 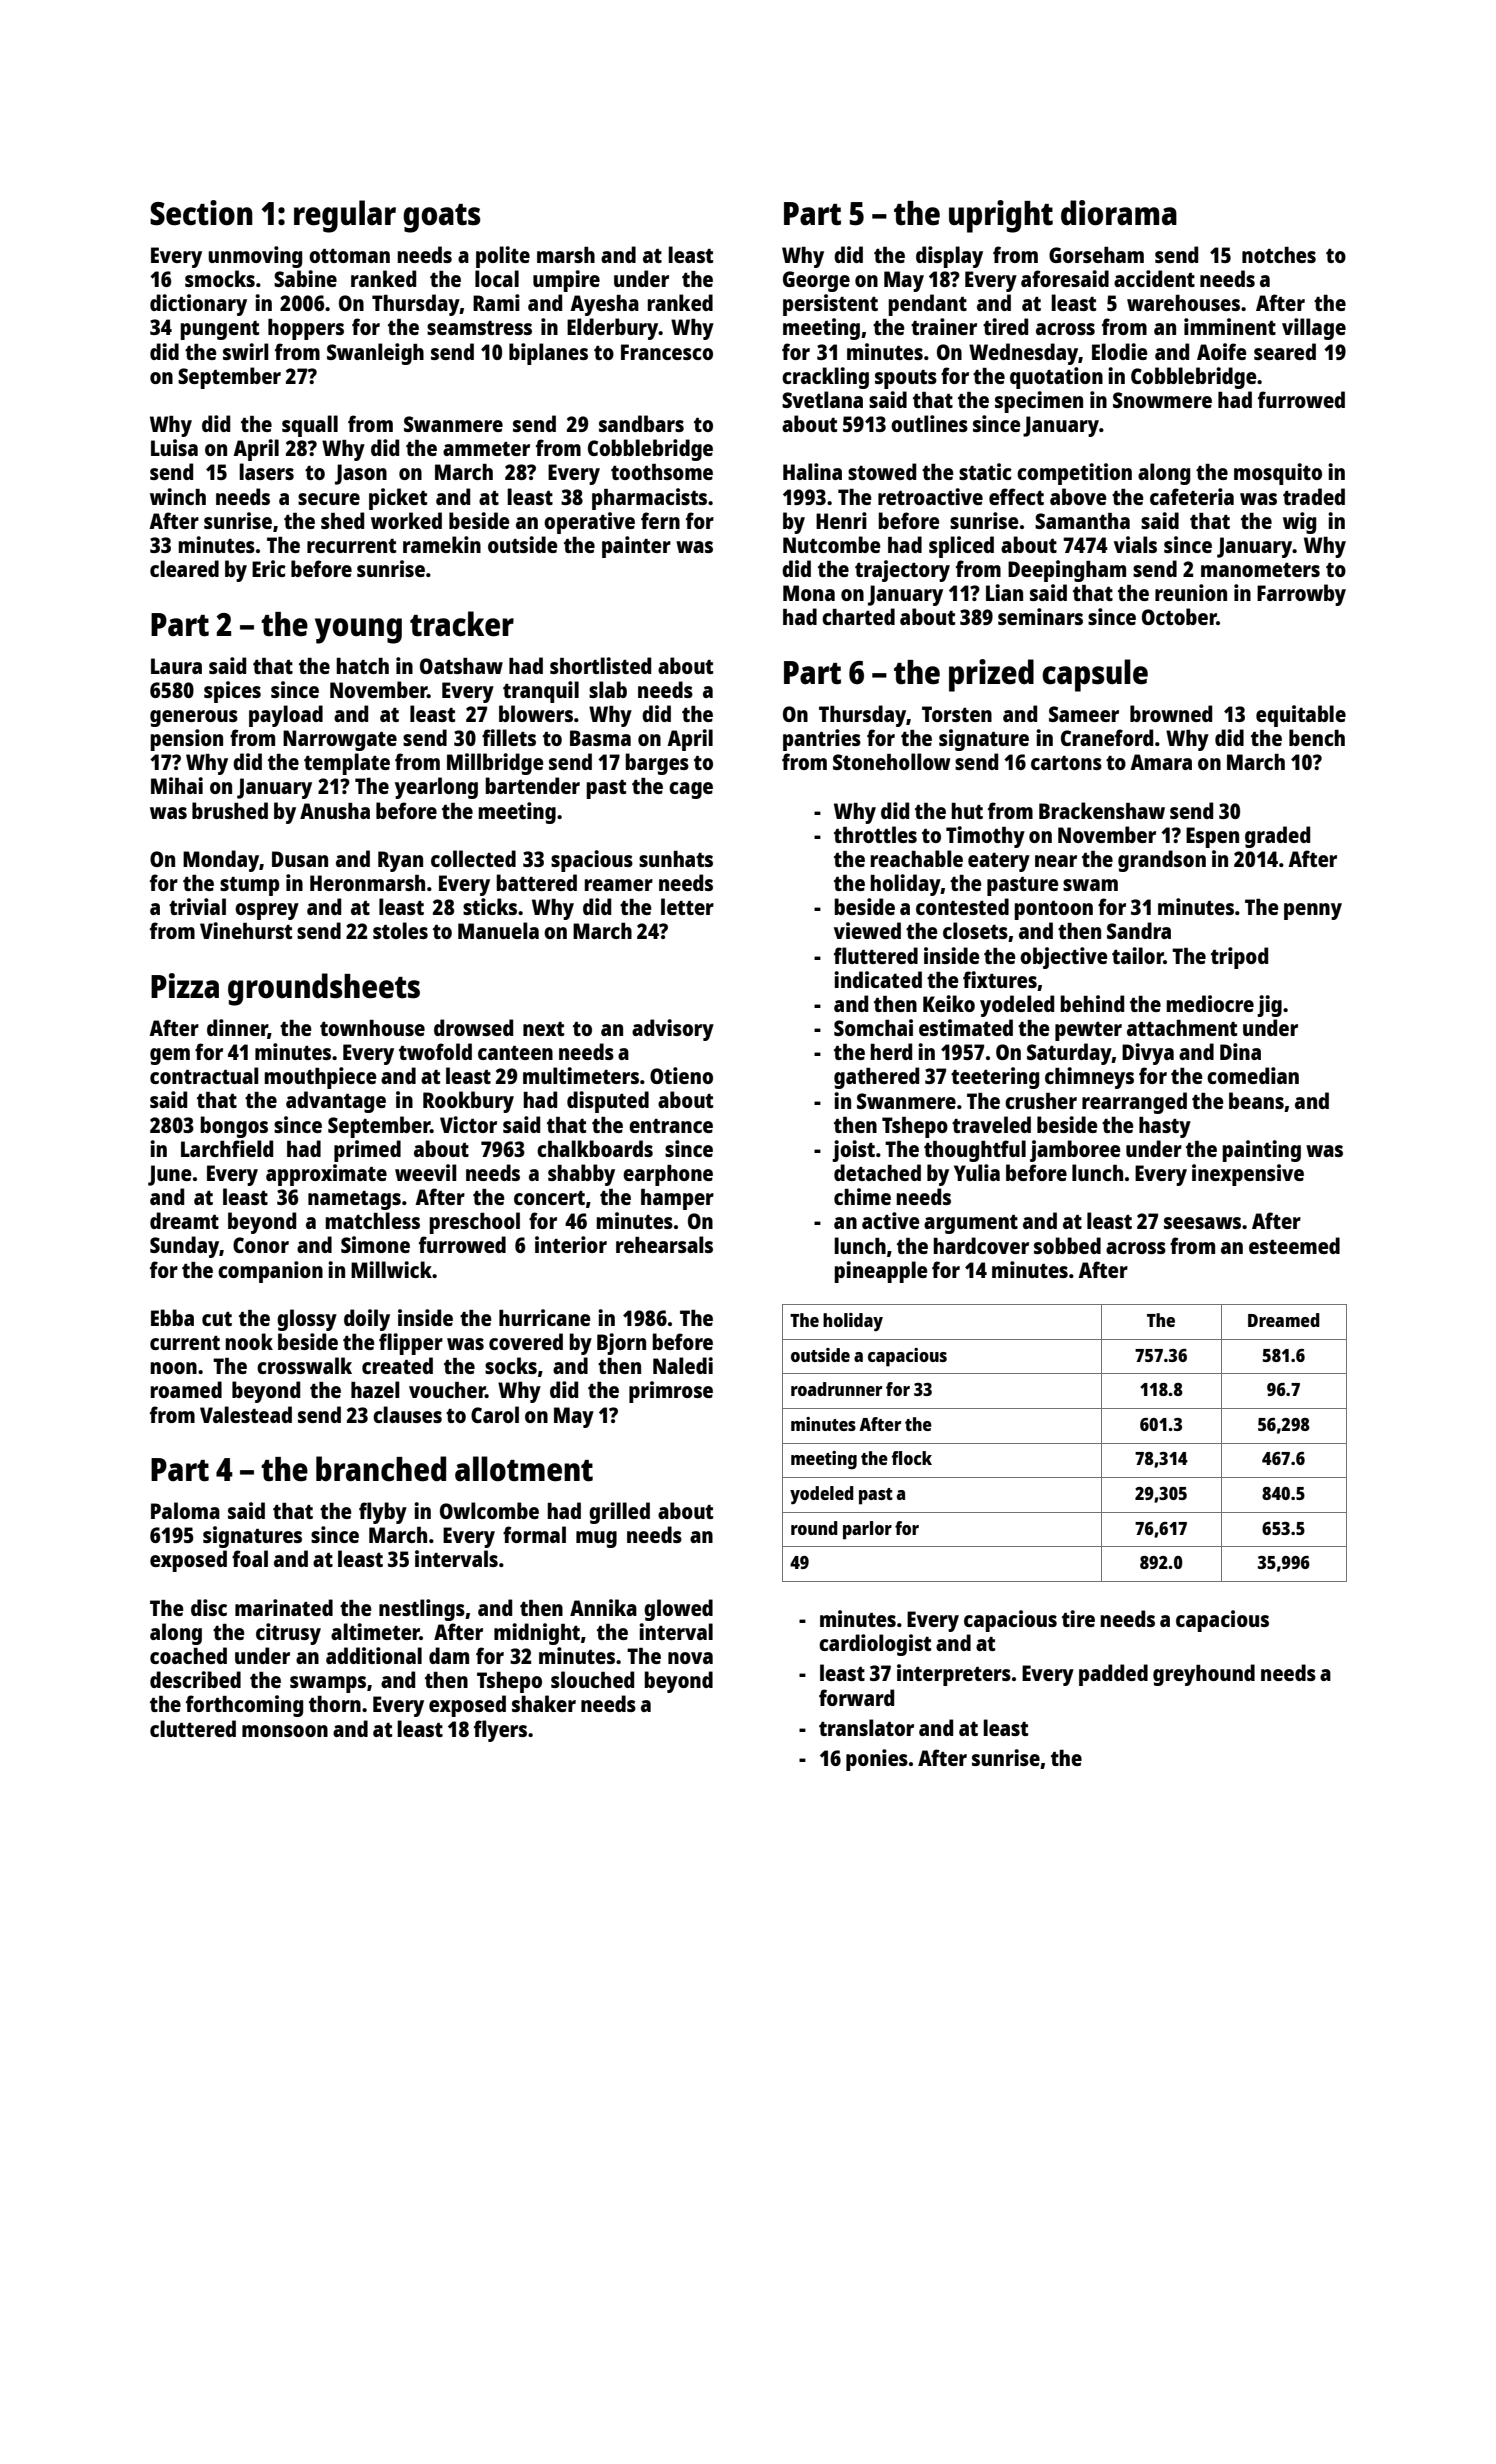 What do you see at coordinates (613, 329) in the screenshot?
I see `Elderbury` at bounding box center [613, 329].
